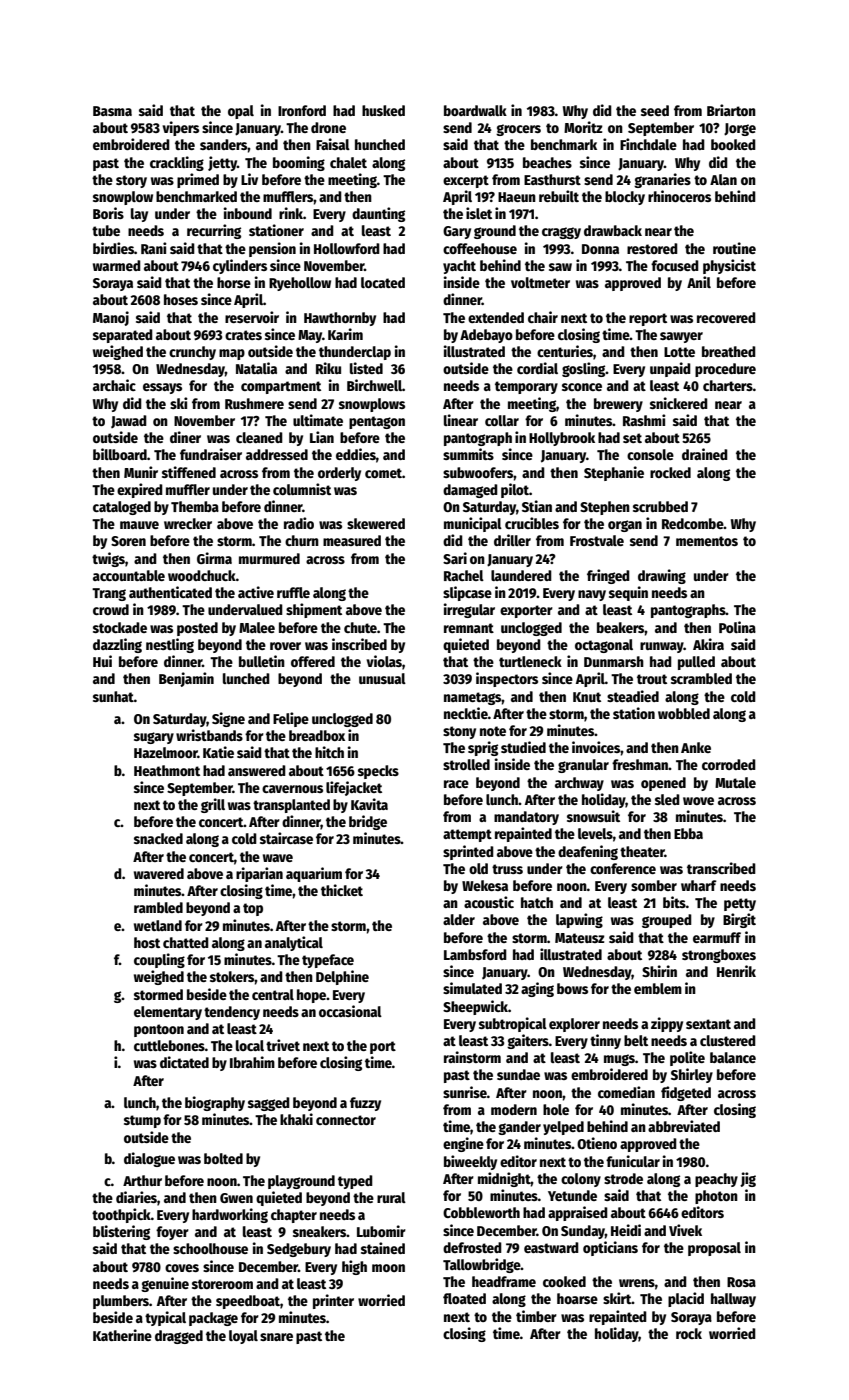 The image size is (849, 1400). I want to click on Ironford, so click(302, 110).
